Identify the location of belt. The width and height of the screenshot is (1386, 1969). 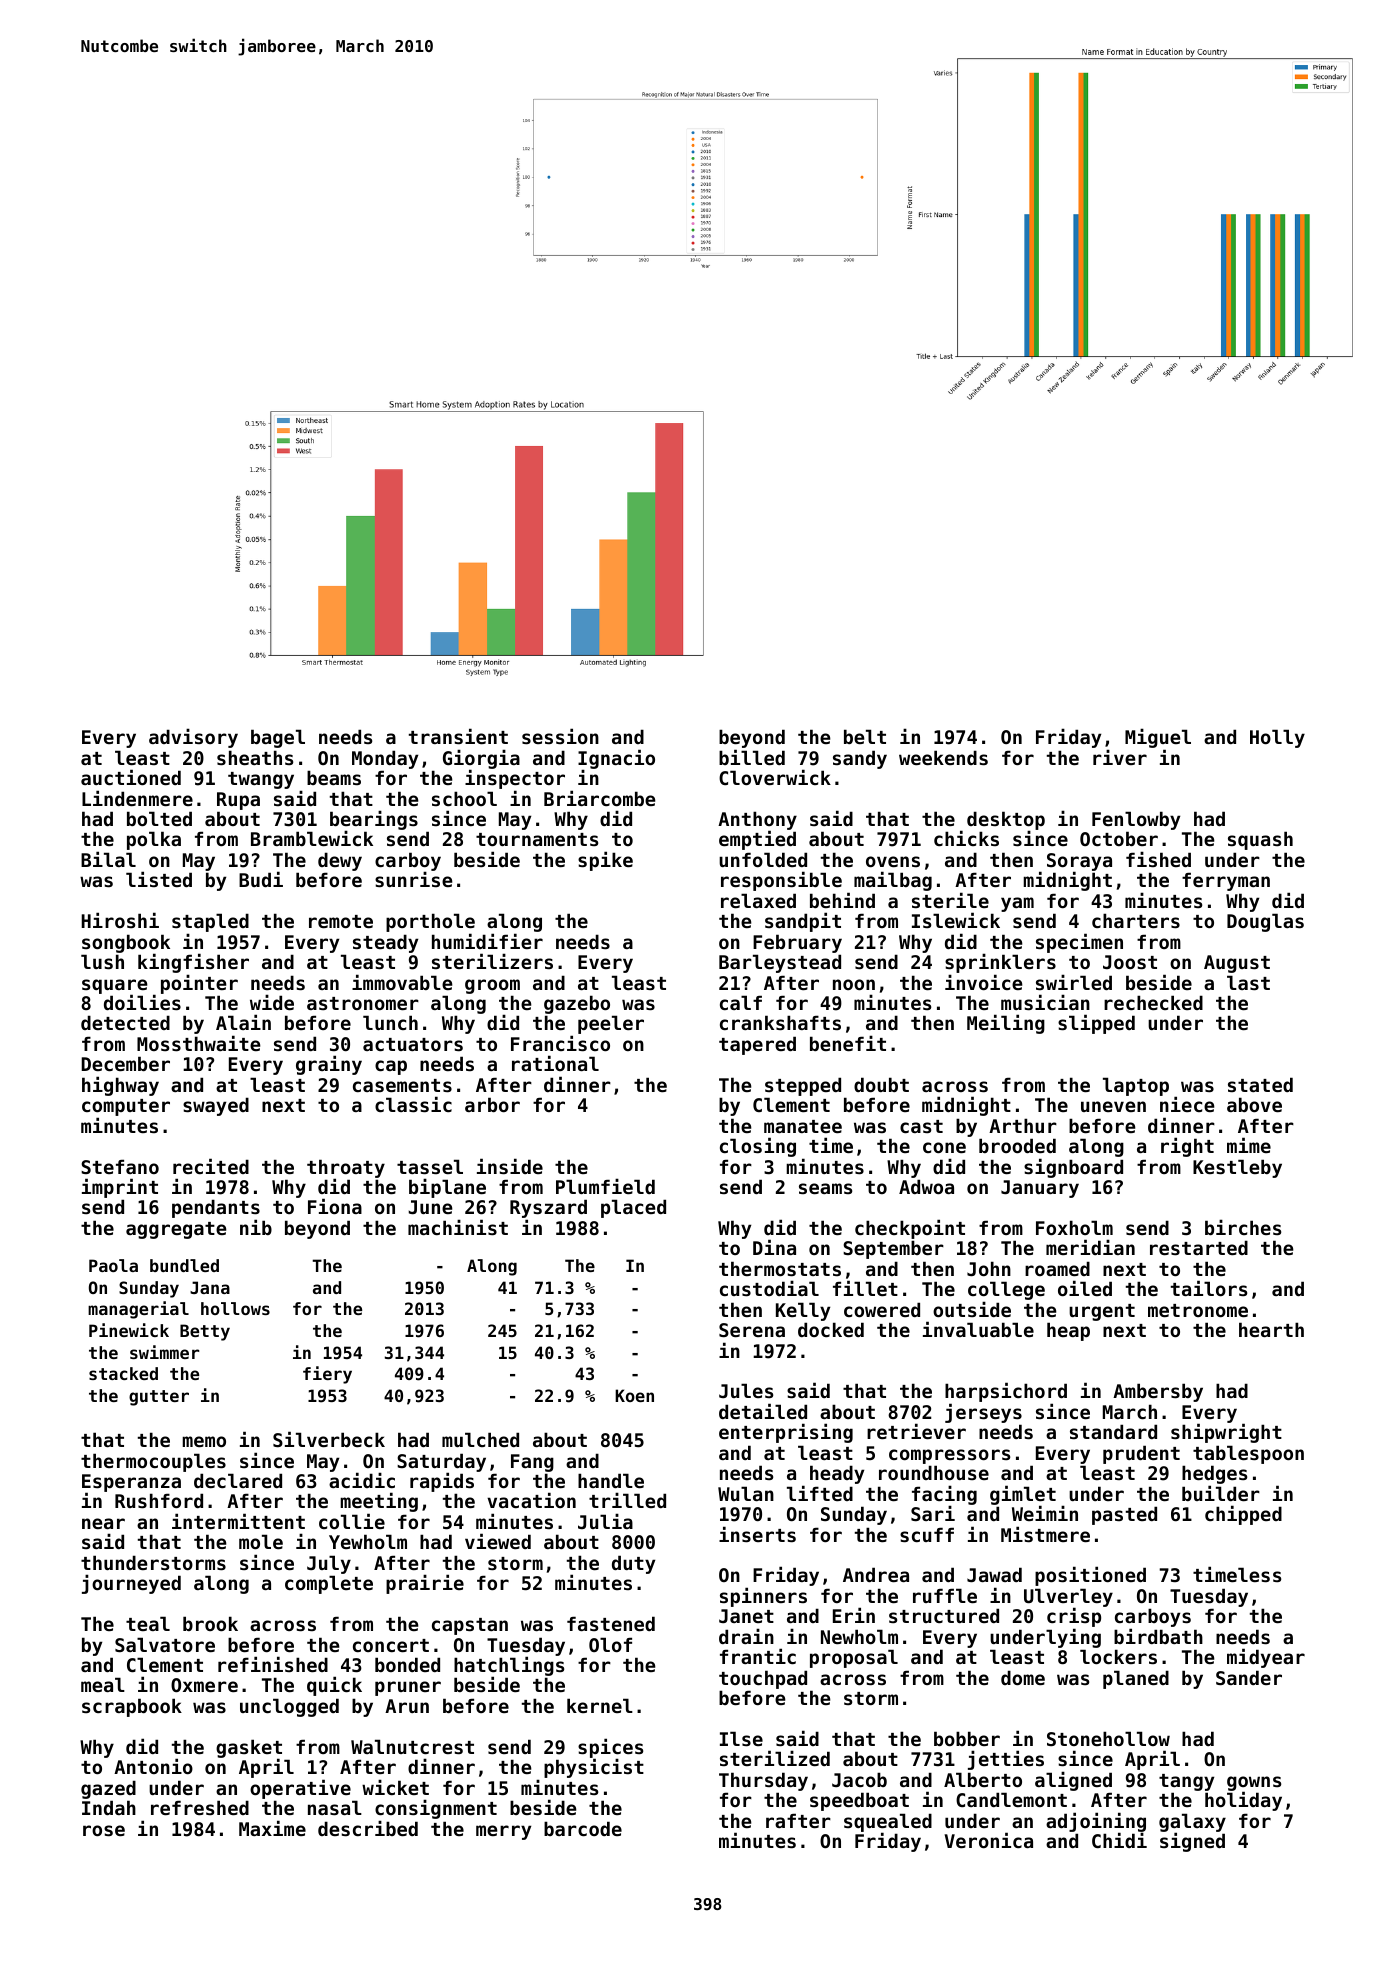
(865, 736).
